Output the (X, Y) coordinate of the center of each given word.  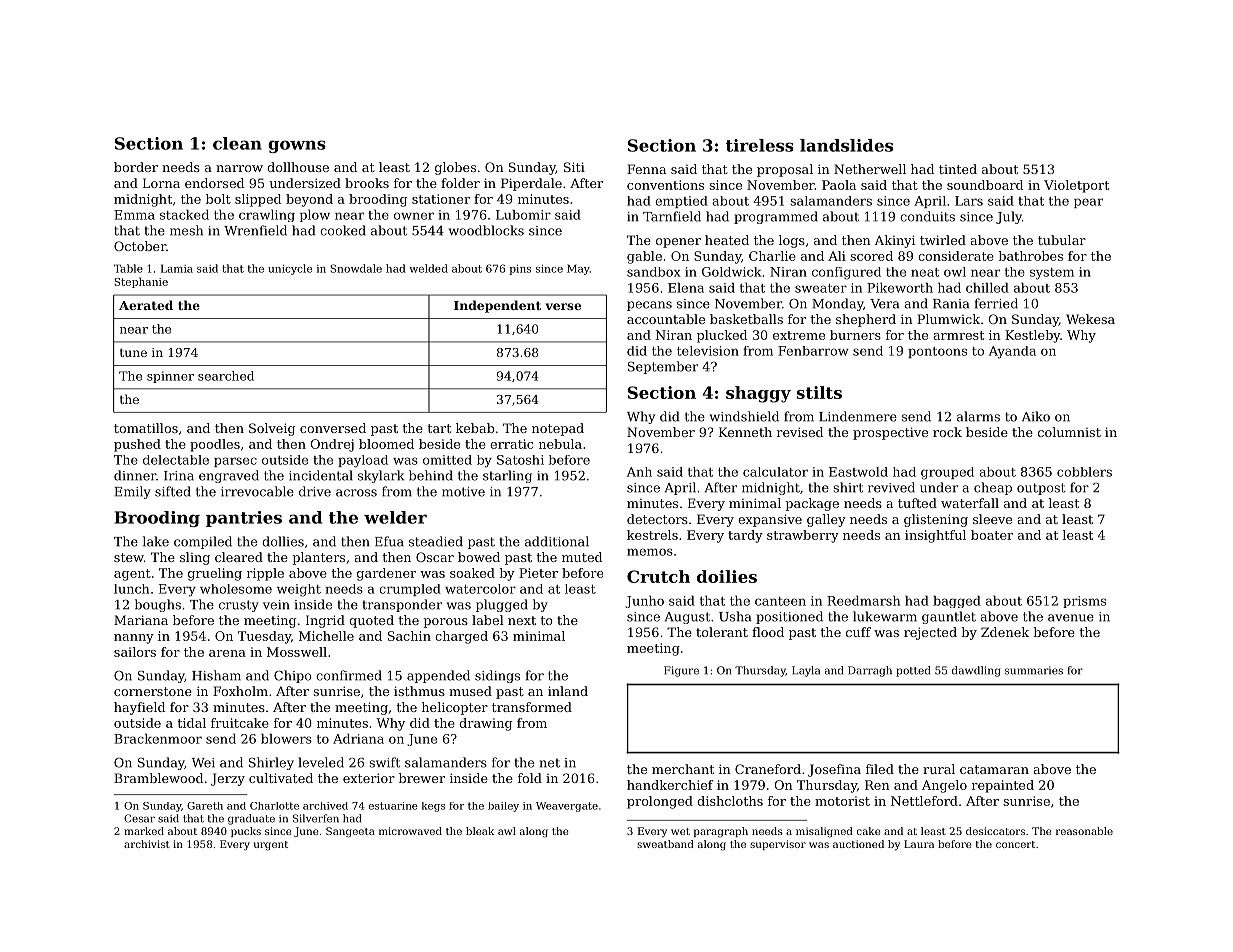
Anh (639, 472)
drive (315, 491)
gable (644, 257)
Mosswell (297, 652)
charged (461, 637)
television (708, 351)
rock (947, 432)
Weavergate (567, 807)
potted (913, 671)
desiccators (995, 831)
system (1052, 274)
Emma (134, 215)
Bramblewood (158, 778)
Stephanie (141, 282)
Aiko (1036, 416)
